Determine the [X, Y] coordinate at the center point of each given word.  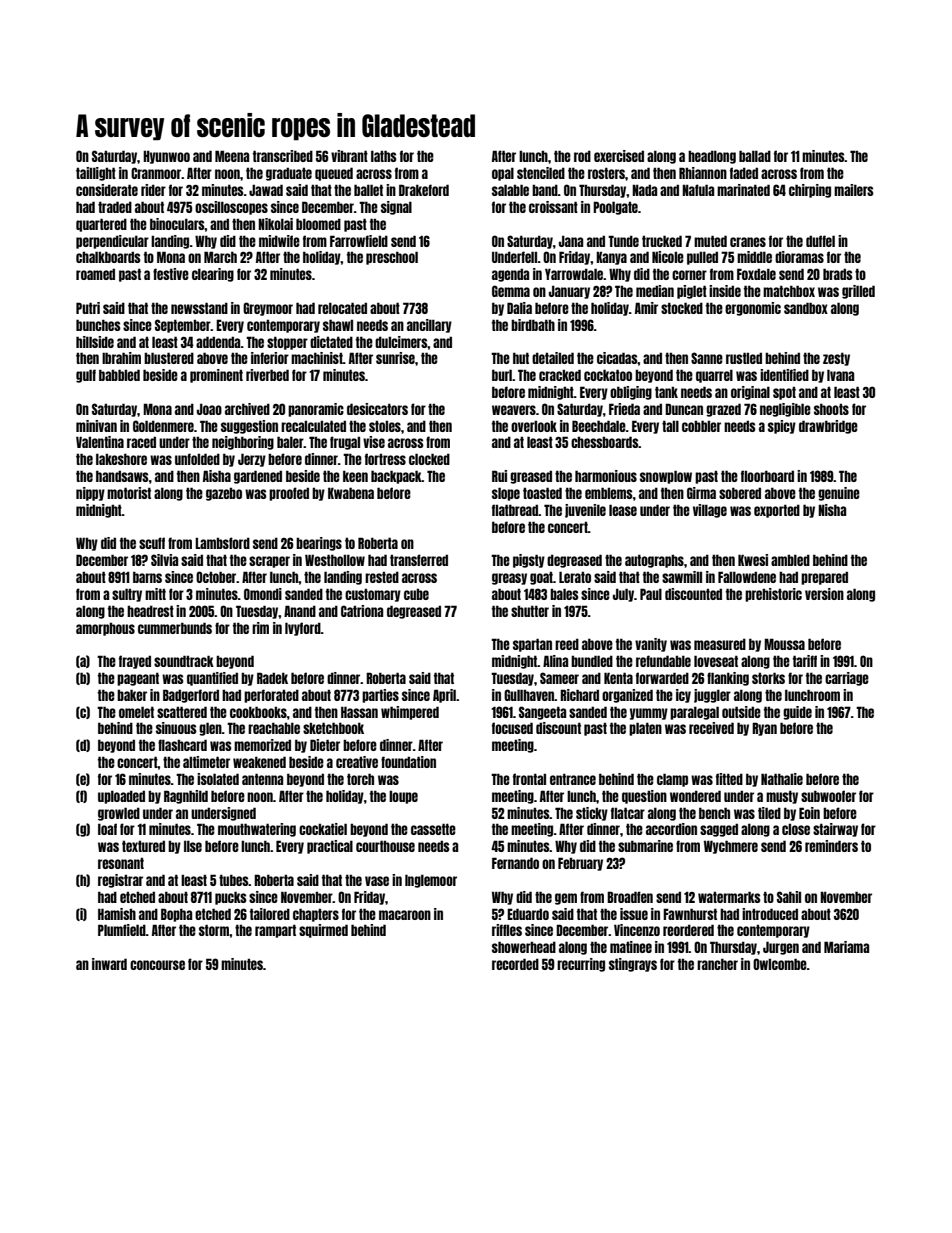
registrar [120, 881]
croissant [553, 207]
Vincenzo [637, 930]
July [623, 595]
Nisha [832, 510]
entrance [573, 779]
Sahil [789, 897]
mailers [854, 190]
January [569, 292]
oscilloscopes [231, 208]
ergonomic [753, 309]
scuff [152, 543]
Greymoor [268, 309]
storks [768, 678]
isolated [218, 779]
